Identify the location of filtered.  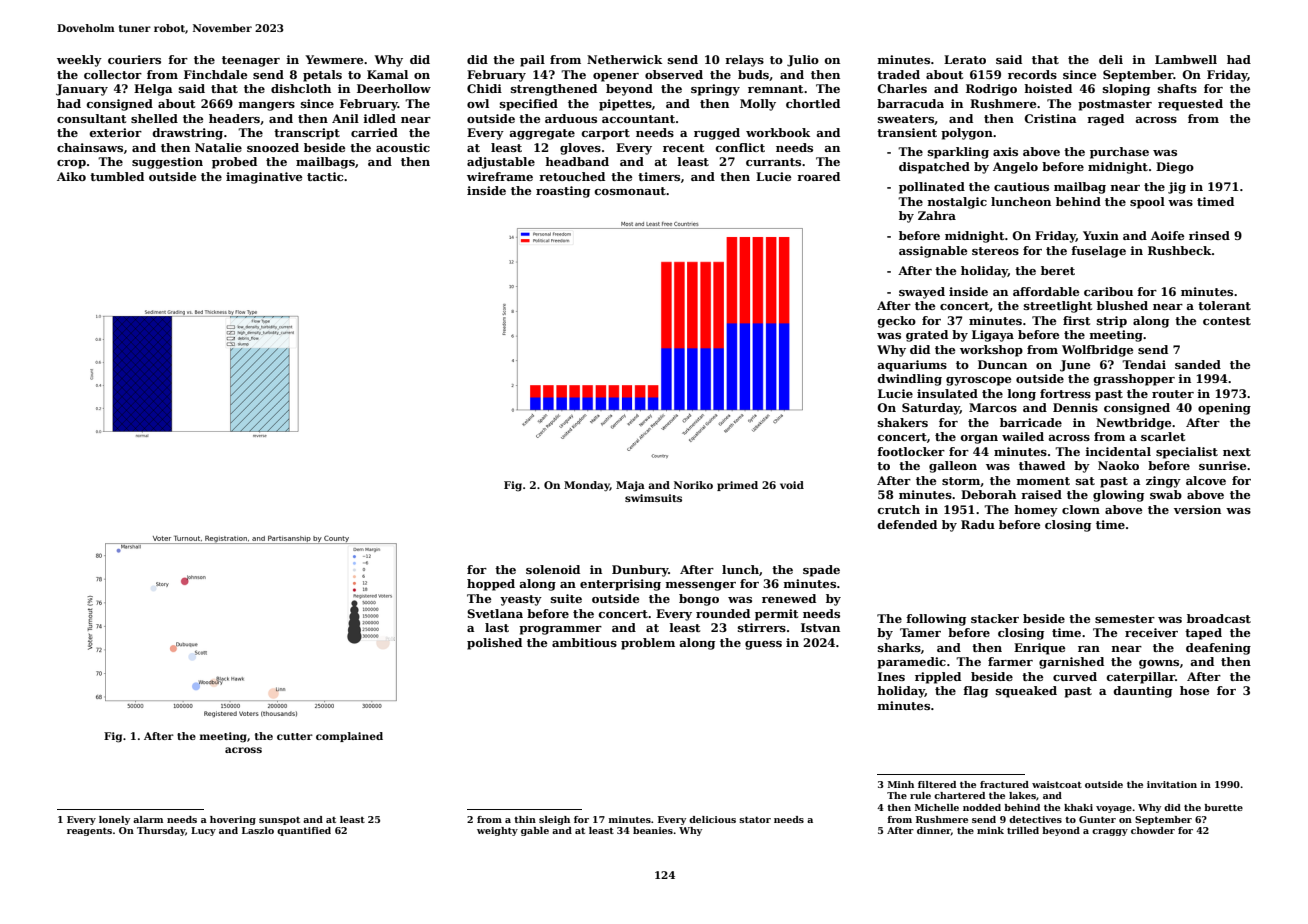
(937, 784).
